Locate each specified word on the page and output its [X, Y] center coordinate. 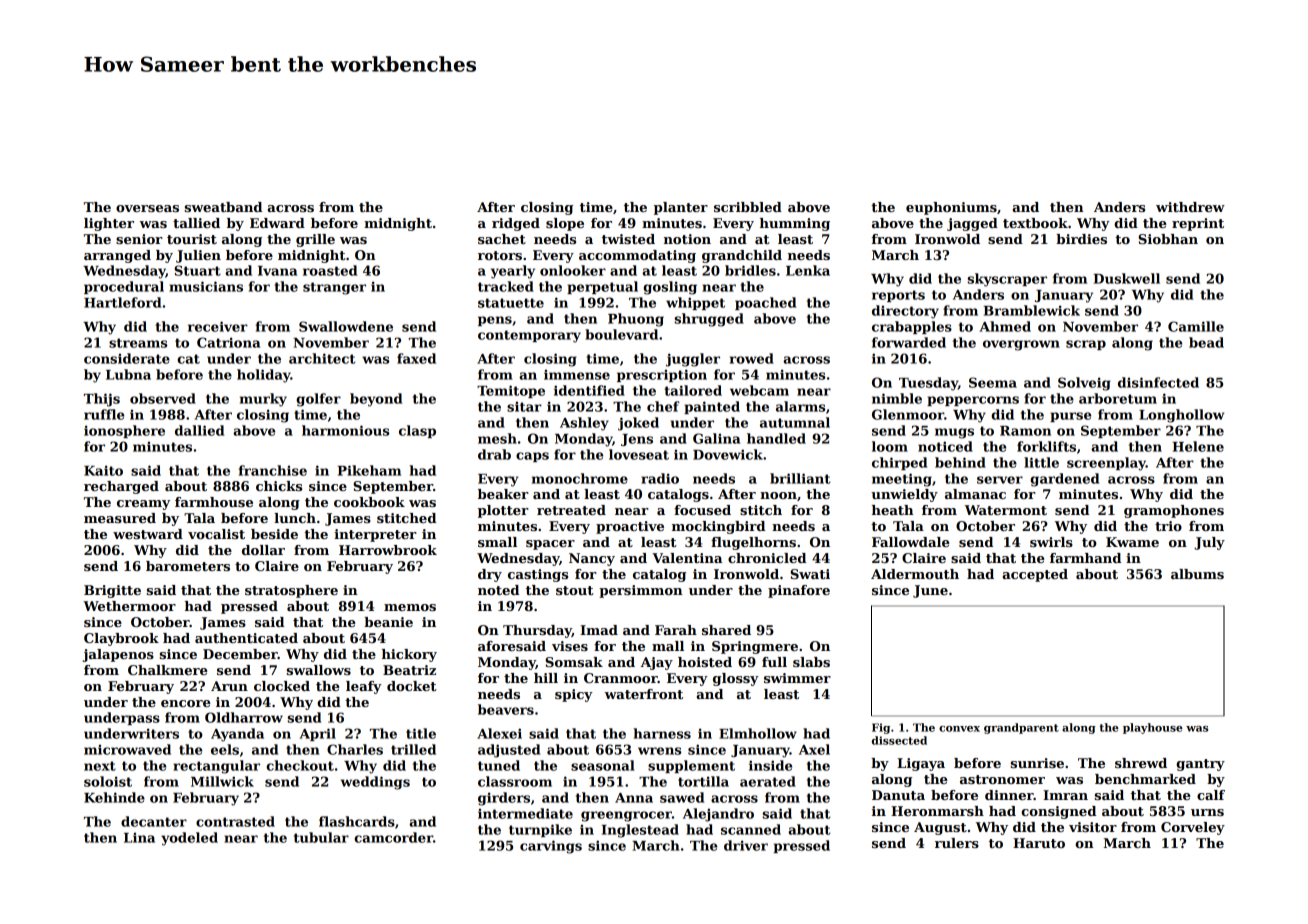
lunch [295, 518]
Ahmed [1005, 326]
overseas [147, 208]
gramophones [1174, 511]
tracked [506, 286]
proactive [630, 527]
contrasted [235, 821]
